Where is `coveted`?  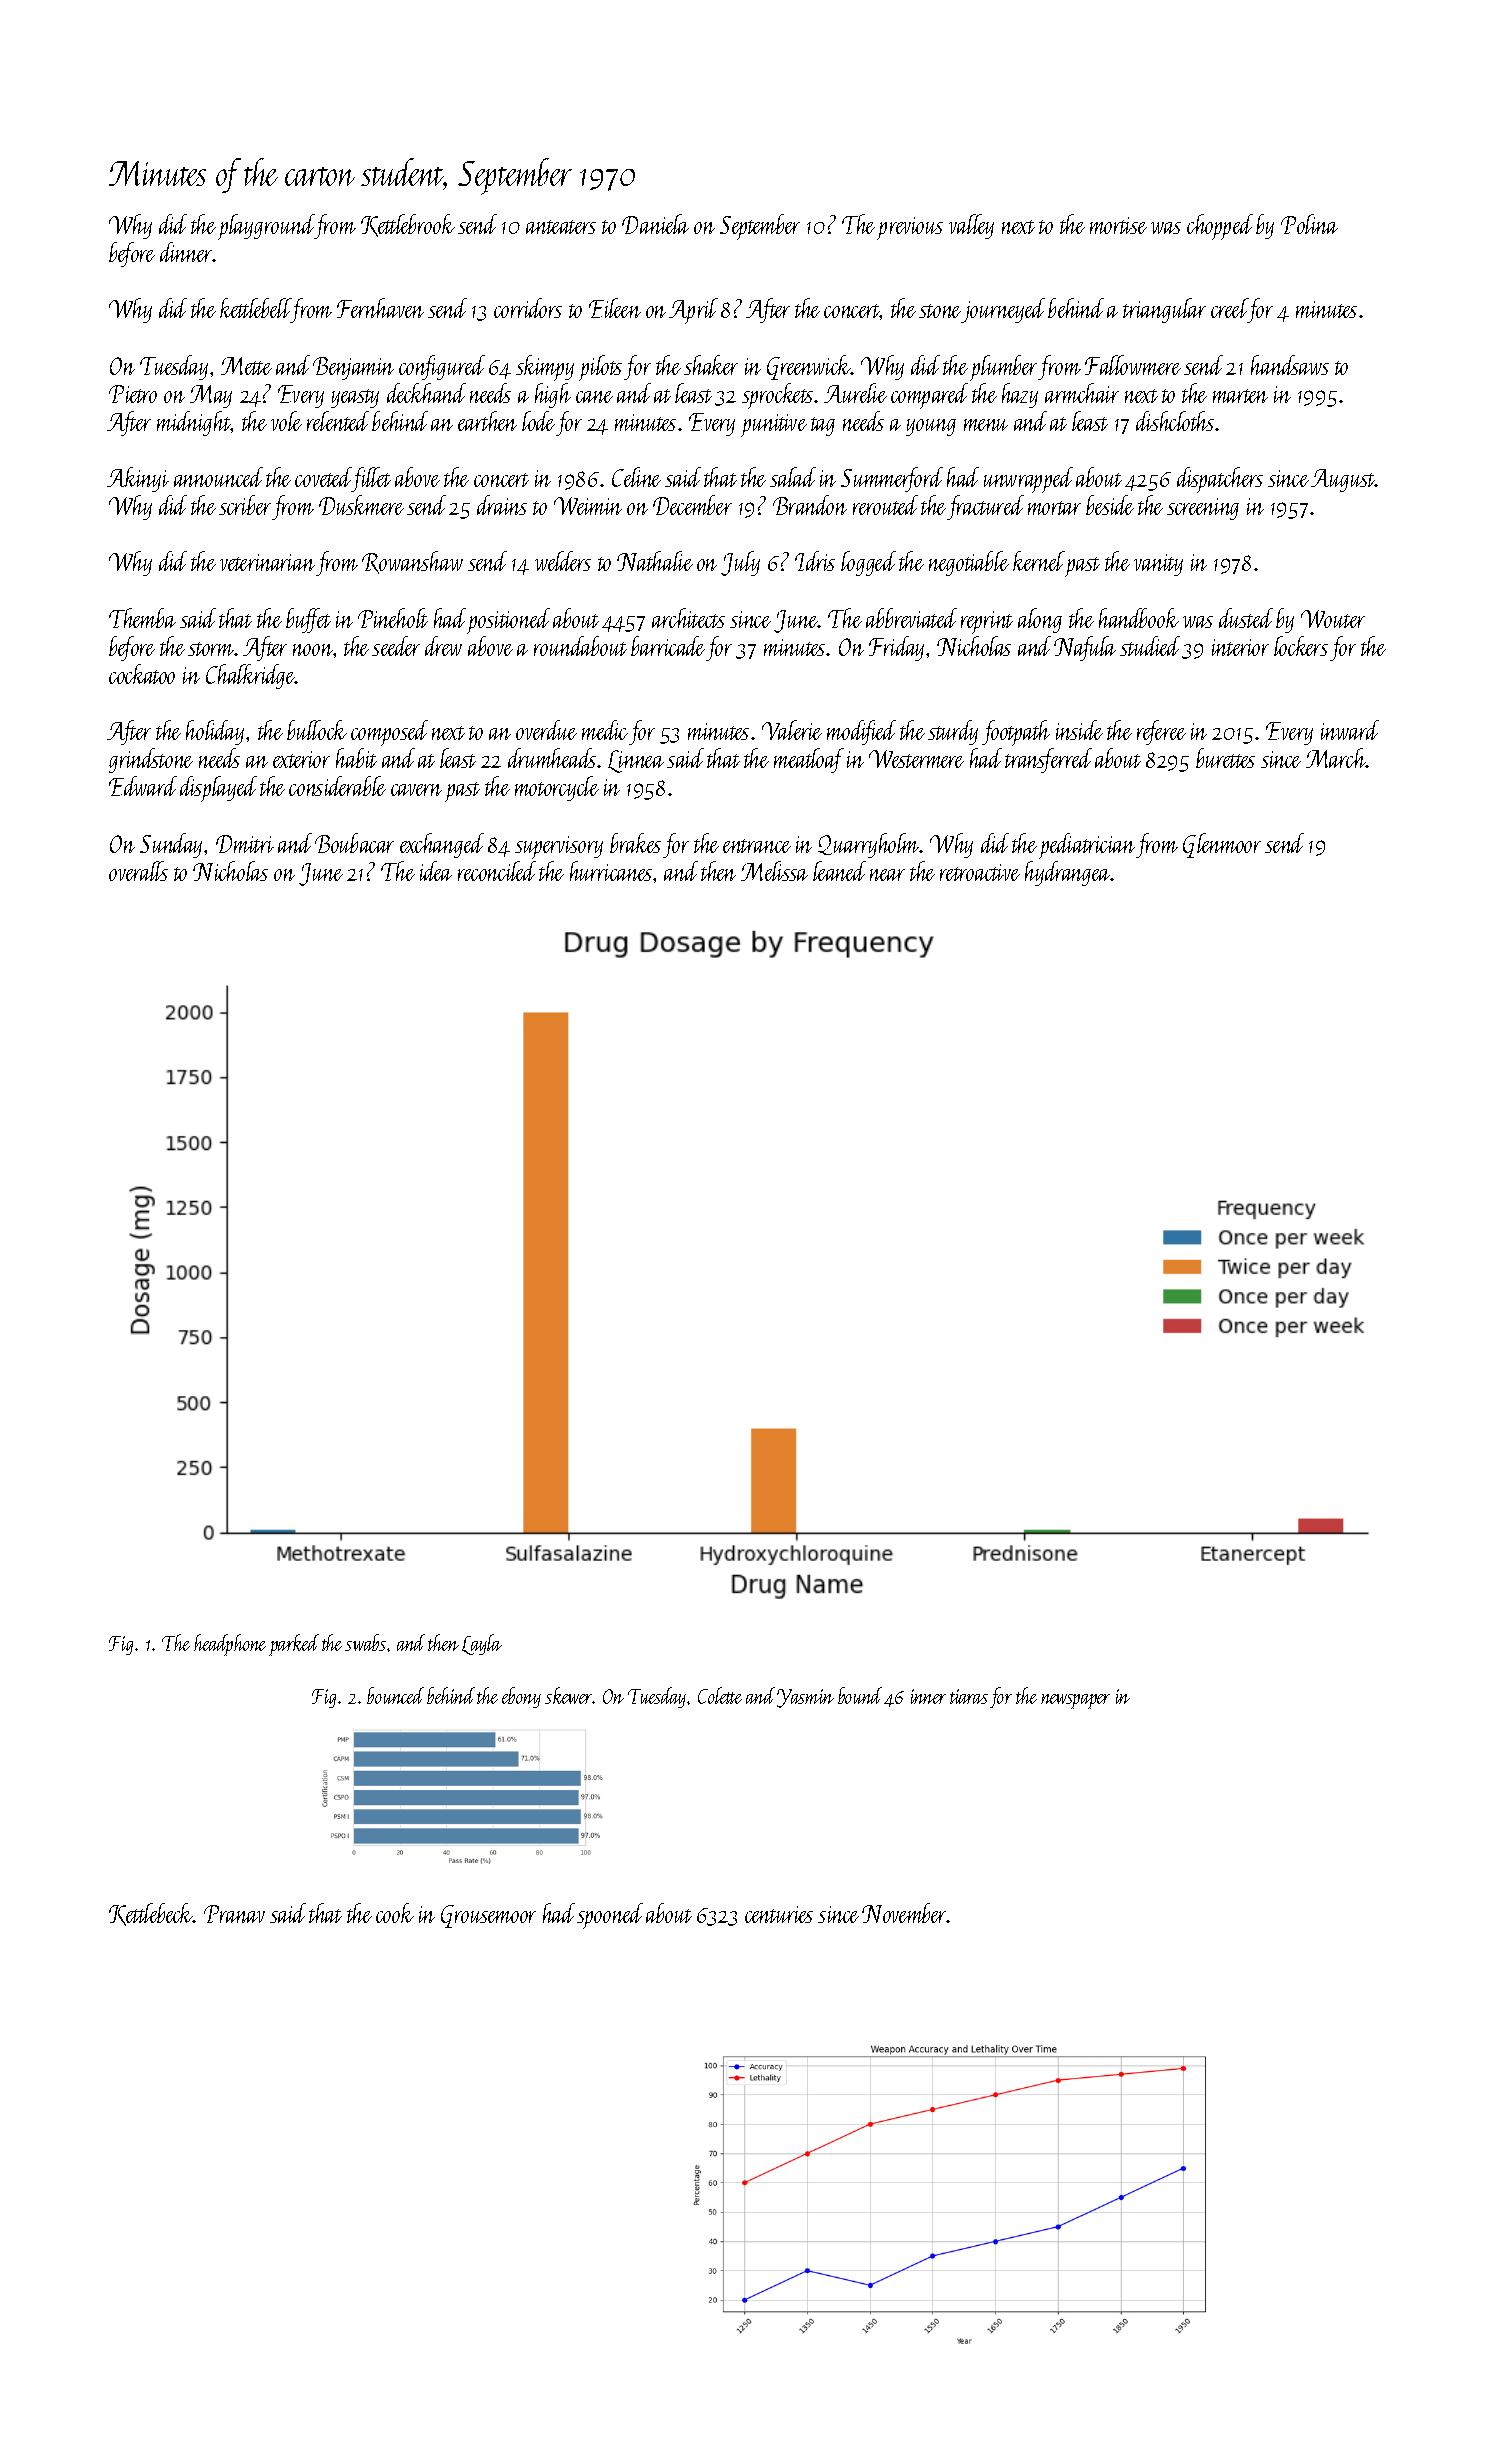
coveted is located at coordinates (323, 477).
